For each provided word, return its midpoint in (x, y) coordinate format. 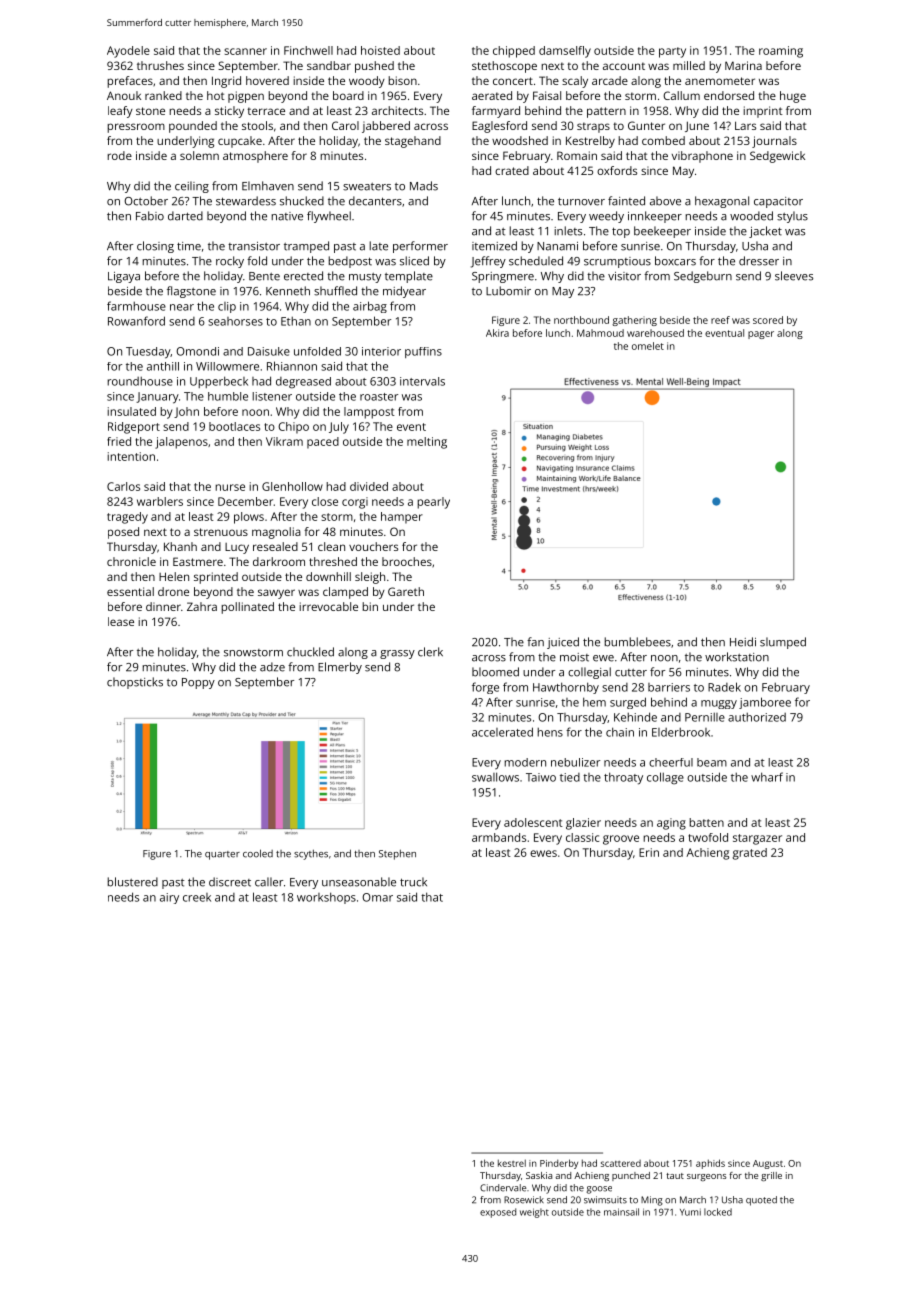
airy (169, 898)
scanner (245, 51)
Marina (743, 65)
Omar (377, 897)
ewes (543, 853)
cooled (258, 853)
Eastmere (198, 561)
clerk (430, 652)
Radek (724, 687)
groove (621, 840)
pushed (374, 67)
